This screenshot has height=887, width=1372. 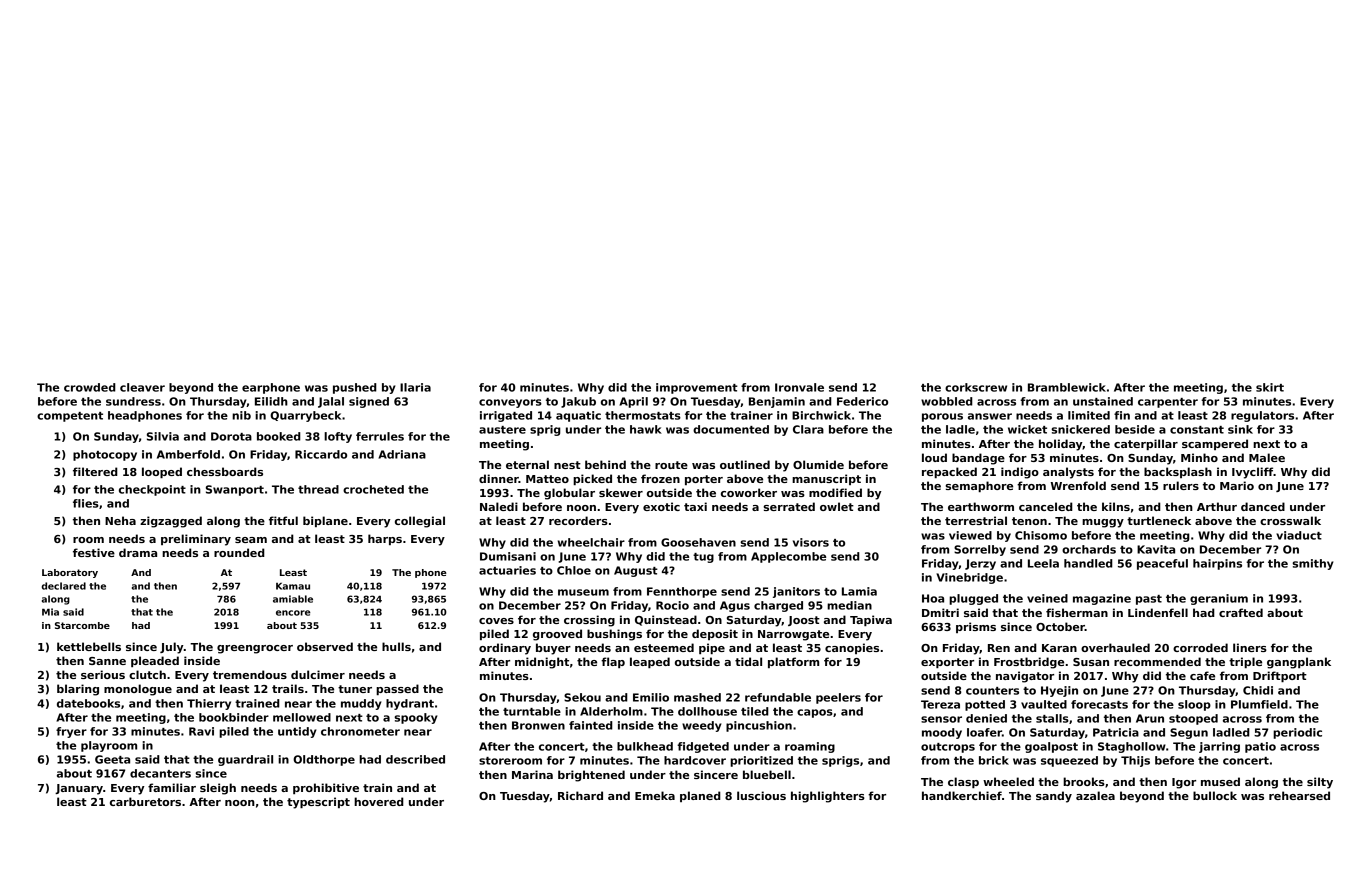 I want to click on checkpoint, so click(x=152, y=490).
